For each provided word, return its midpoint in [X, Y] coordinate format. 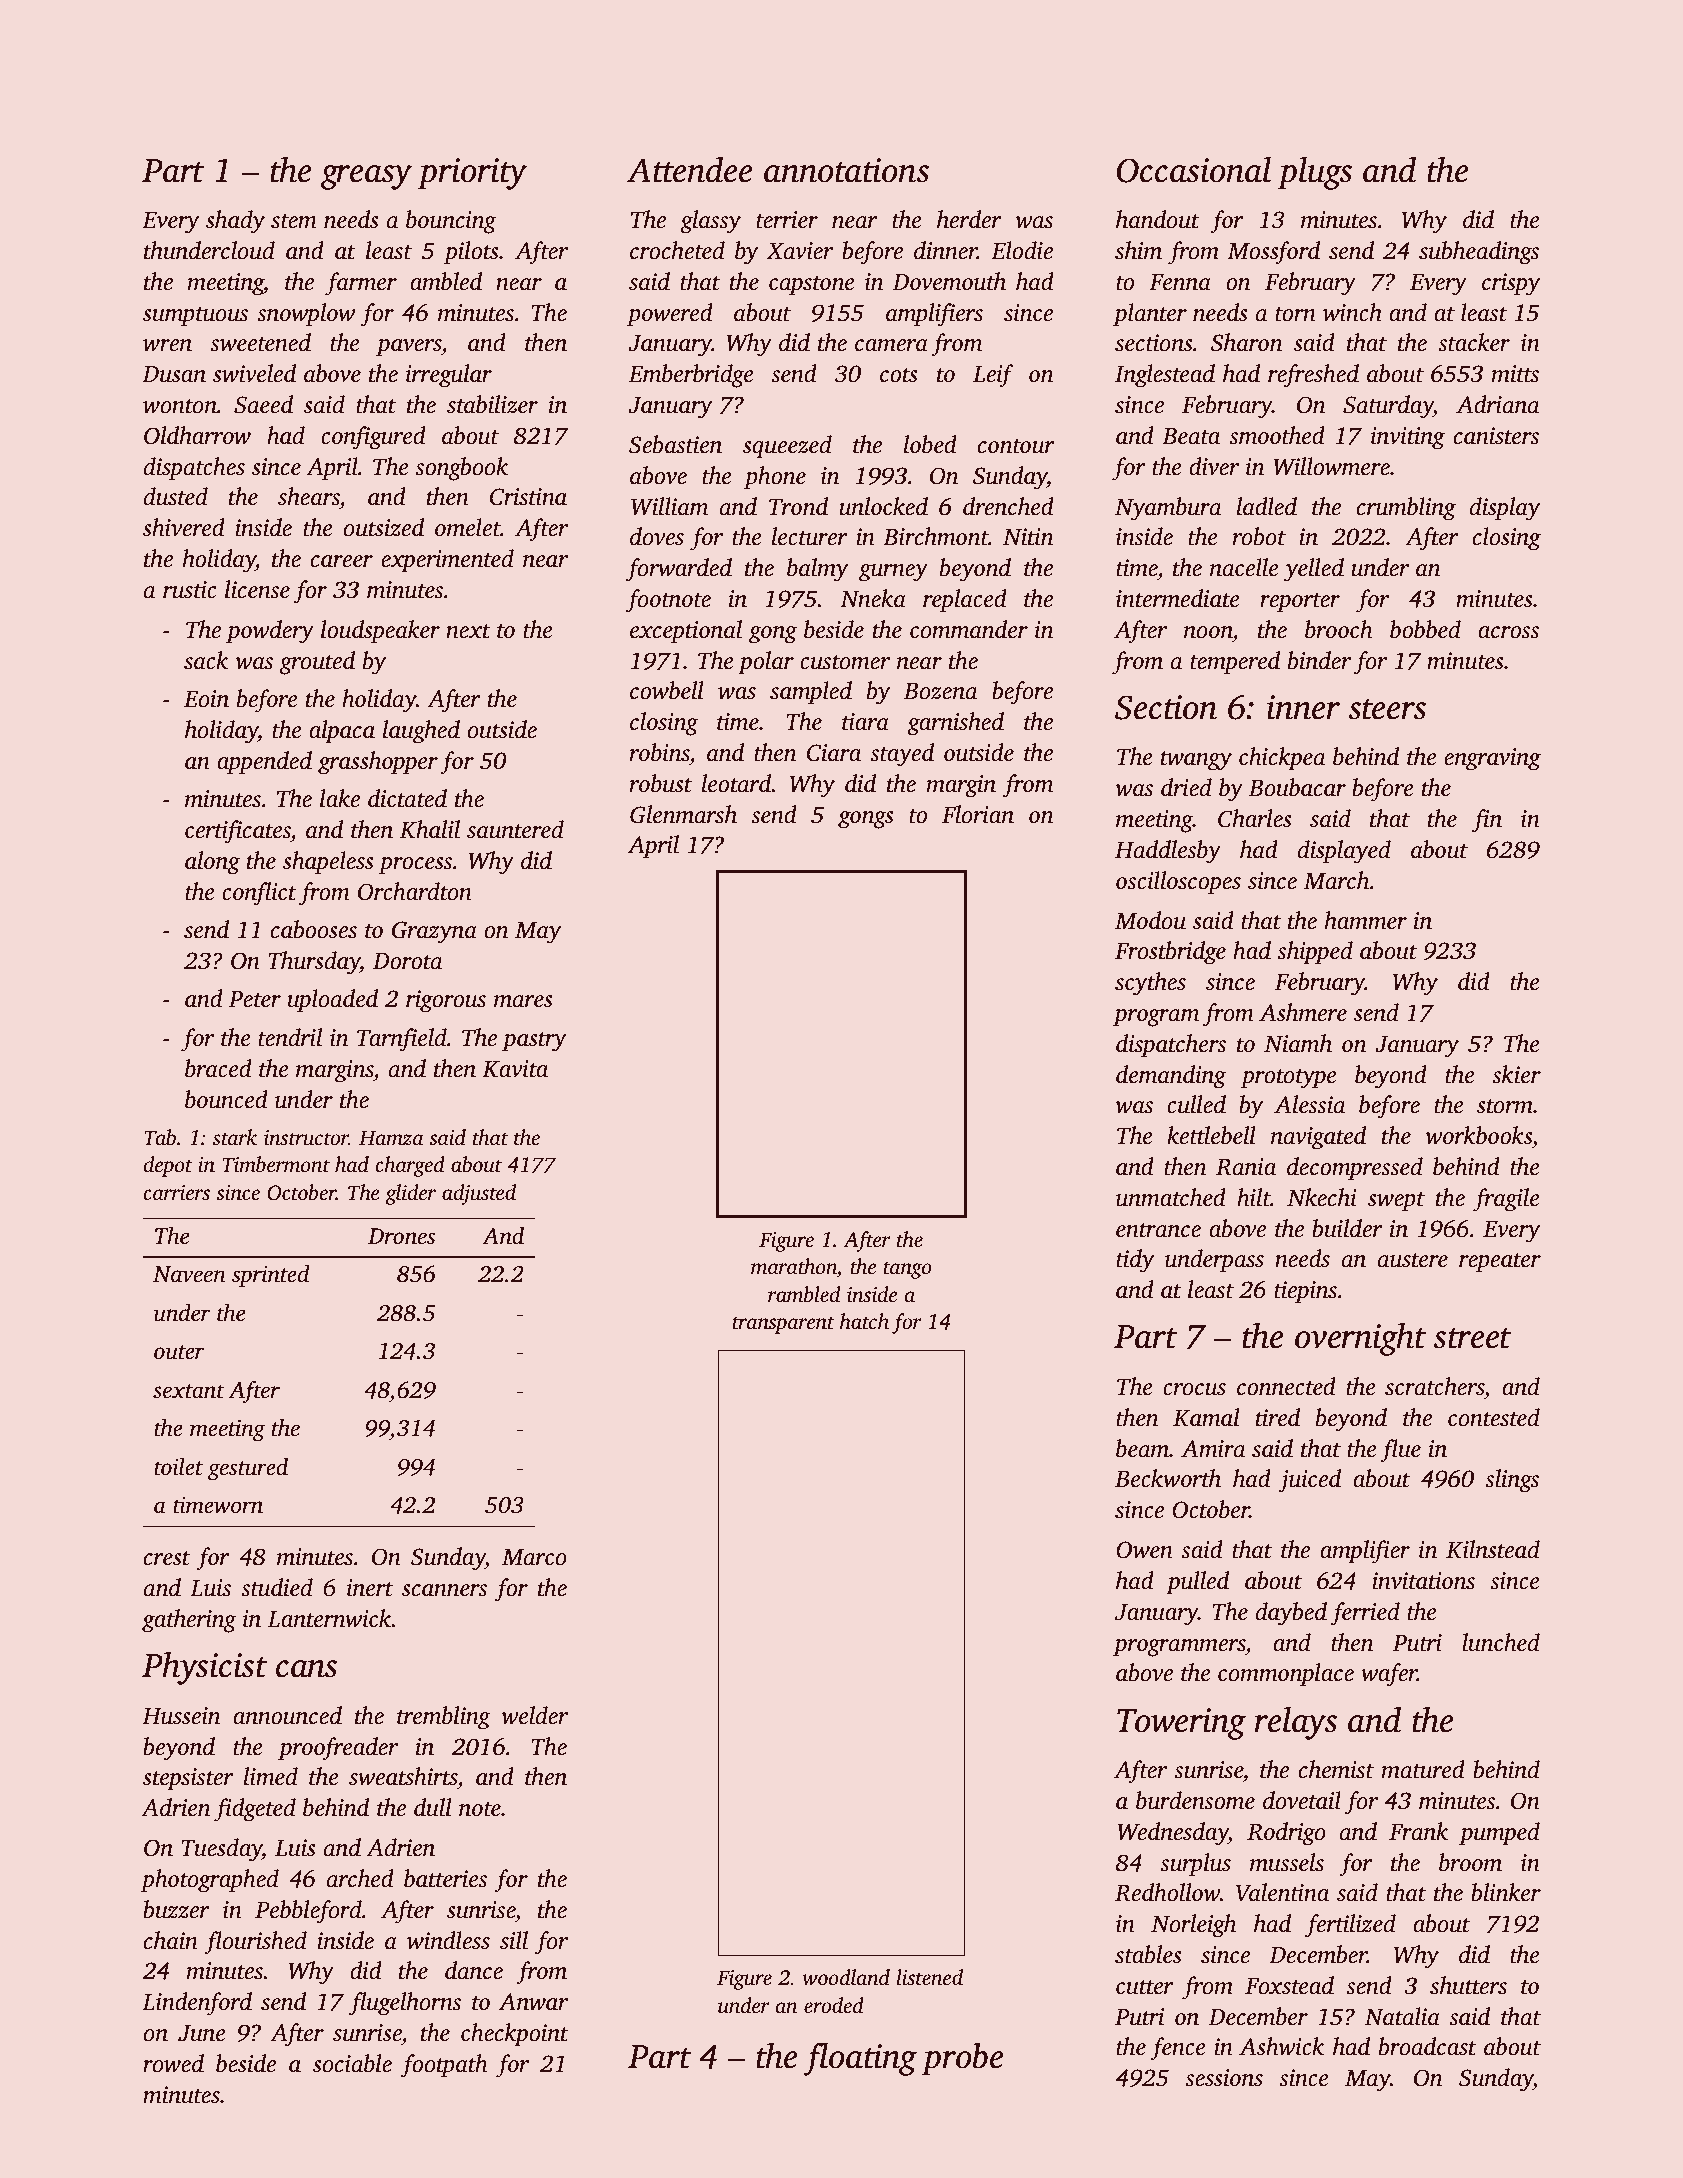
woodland [846, 1977]
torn [1295, 314]
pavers [408, 348]
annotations [846, 170]
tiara [865, 722]
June [202, 2033]
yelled [1314, 570]
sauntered [515, 829]
